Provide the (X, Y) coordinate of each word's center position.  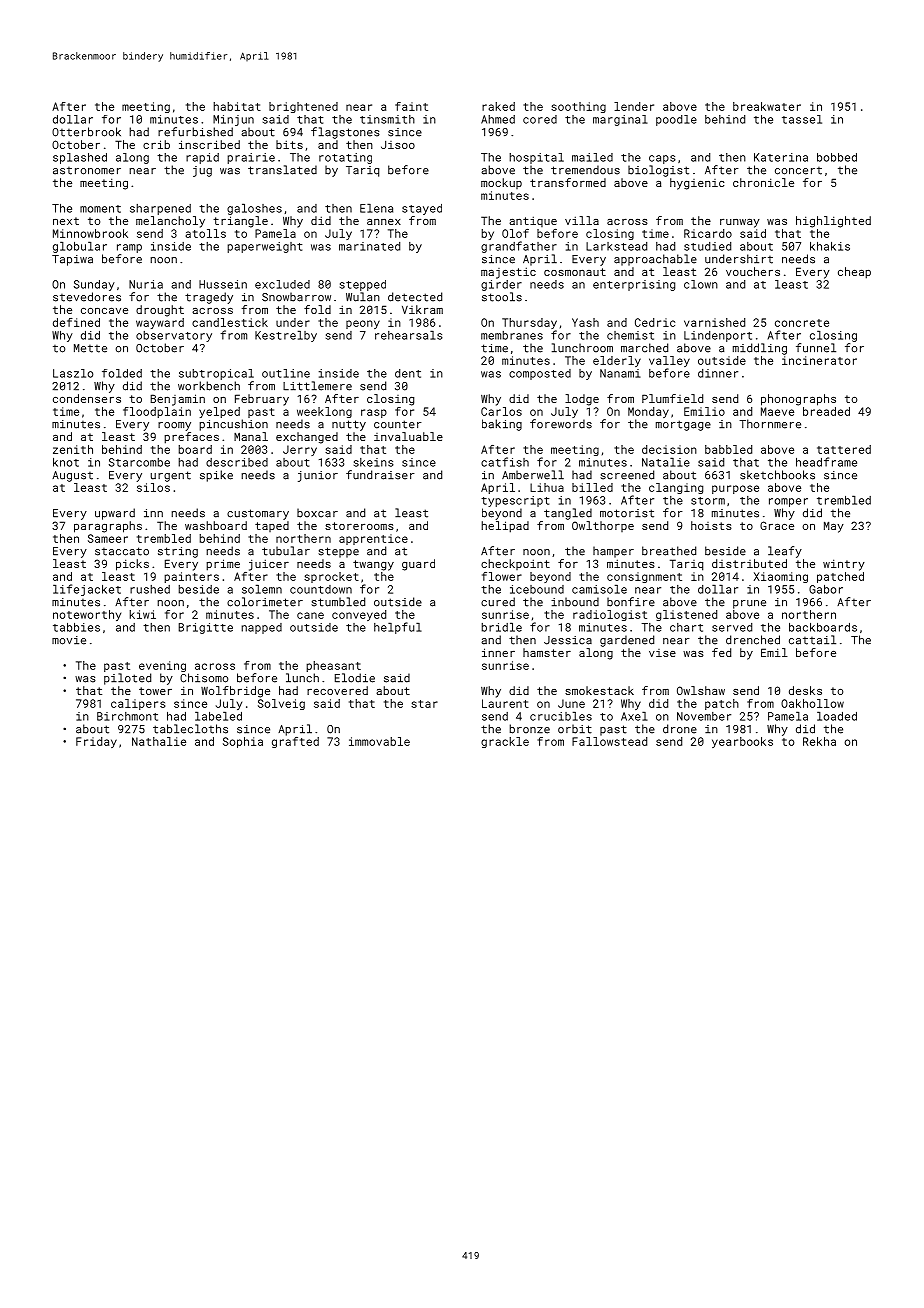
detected (415, 297)
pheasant (333, 666)
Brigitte (205, 628)
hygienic (697, 184)
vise (662, 653)
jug (202, 171)
